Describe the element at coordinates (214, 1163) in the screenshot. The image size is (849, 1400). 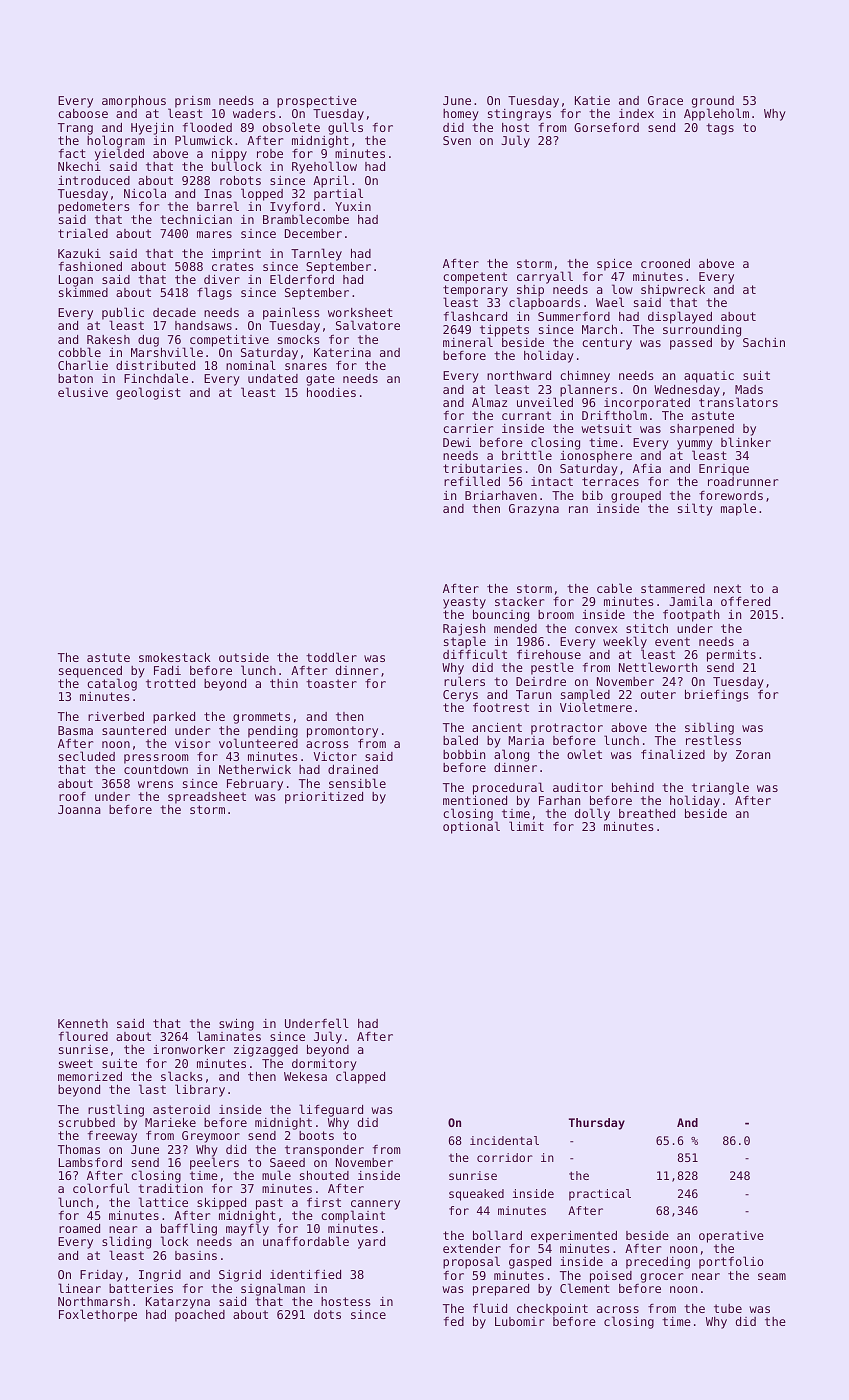
I see `peelers` at that location.
